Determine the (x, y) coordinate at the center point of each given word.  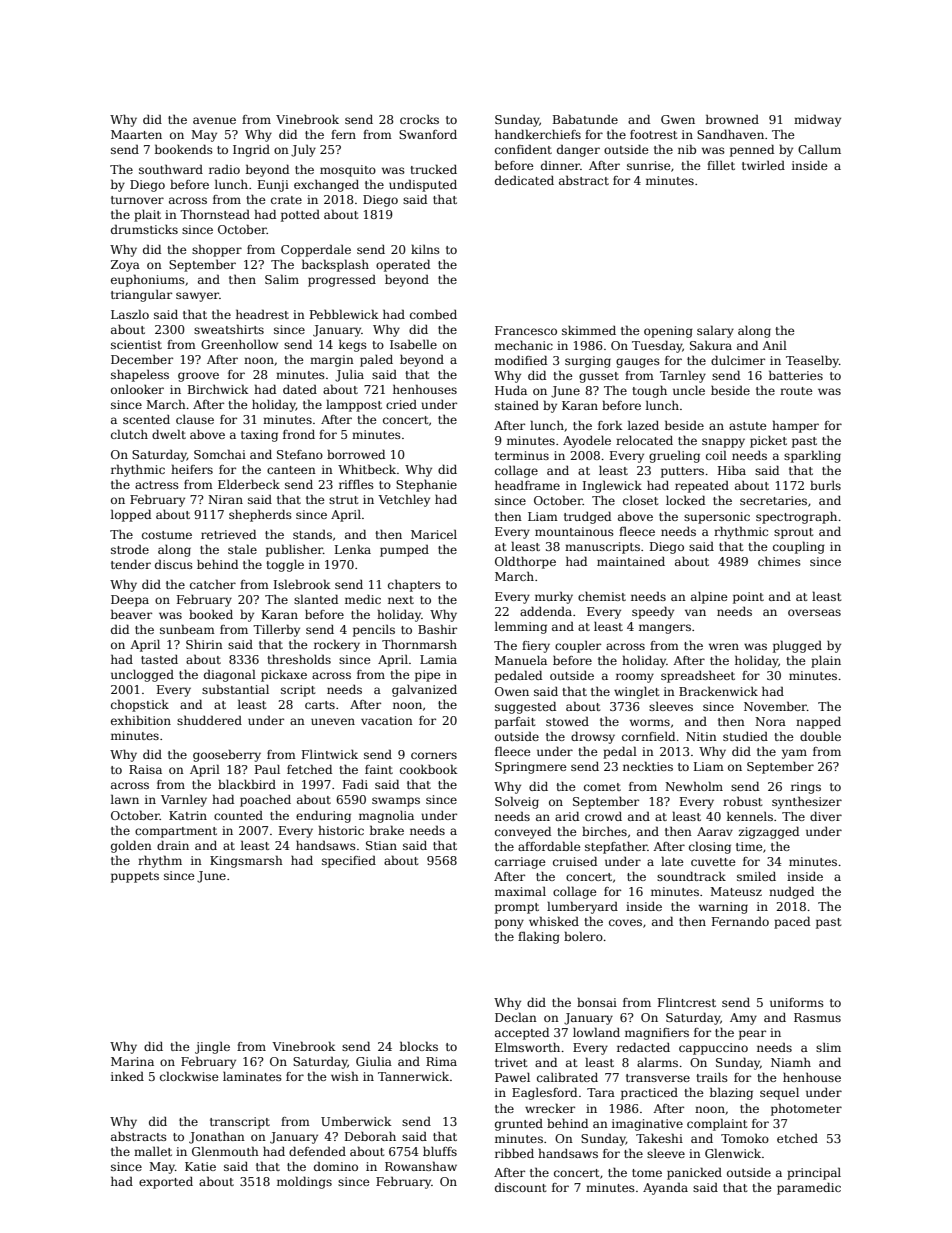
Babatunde (585, 119)
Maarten (136, 134)
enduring (323, 816)
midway (817, 120)
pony (509, 924)
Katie (200, 1166)
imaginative (647, 1125)
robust (742, 801)
